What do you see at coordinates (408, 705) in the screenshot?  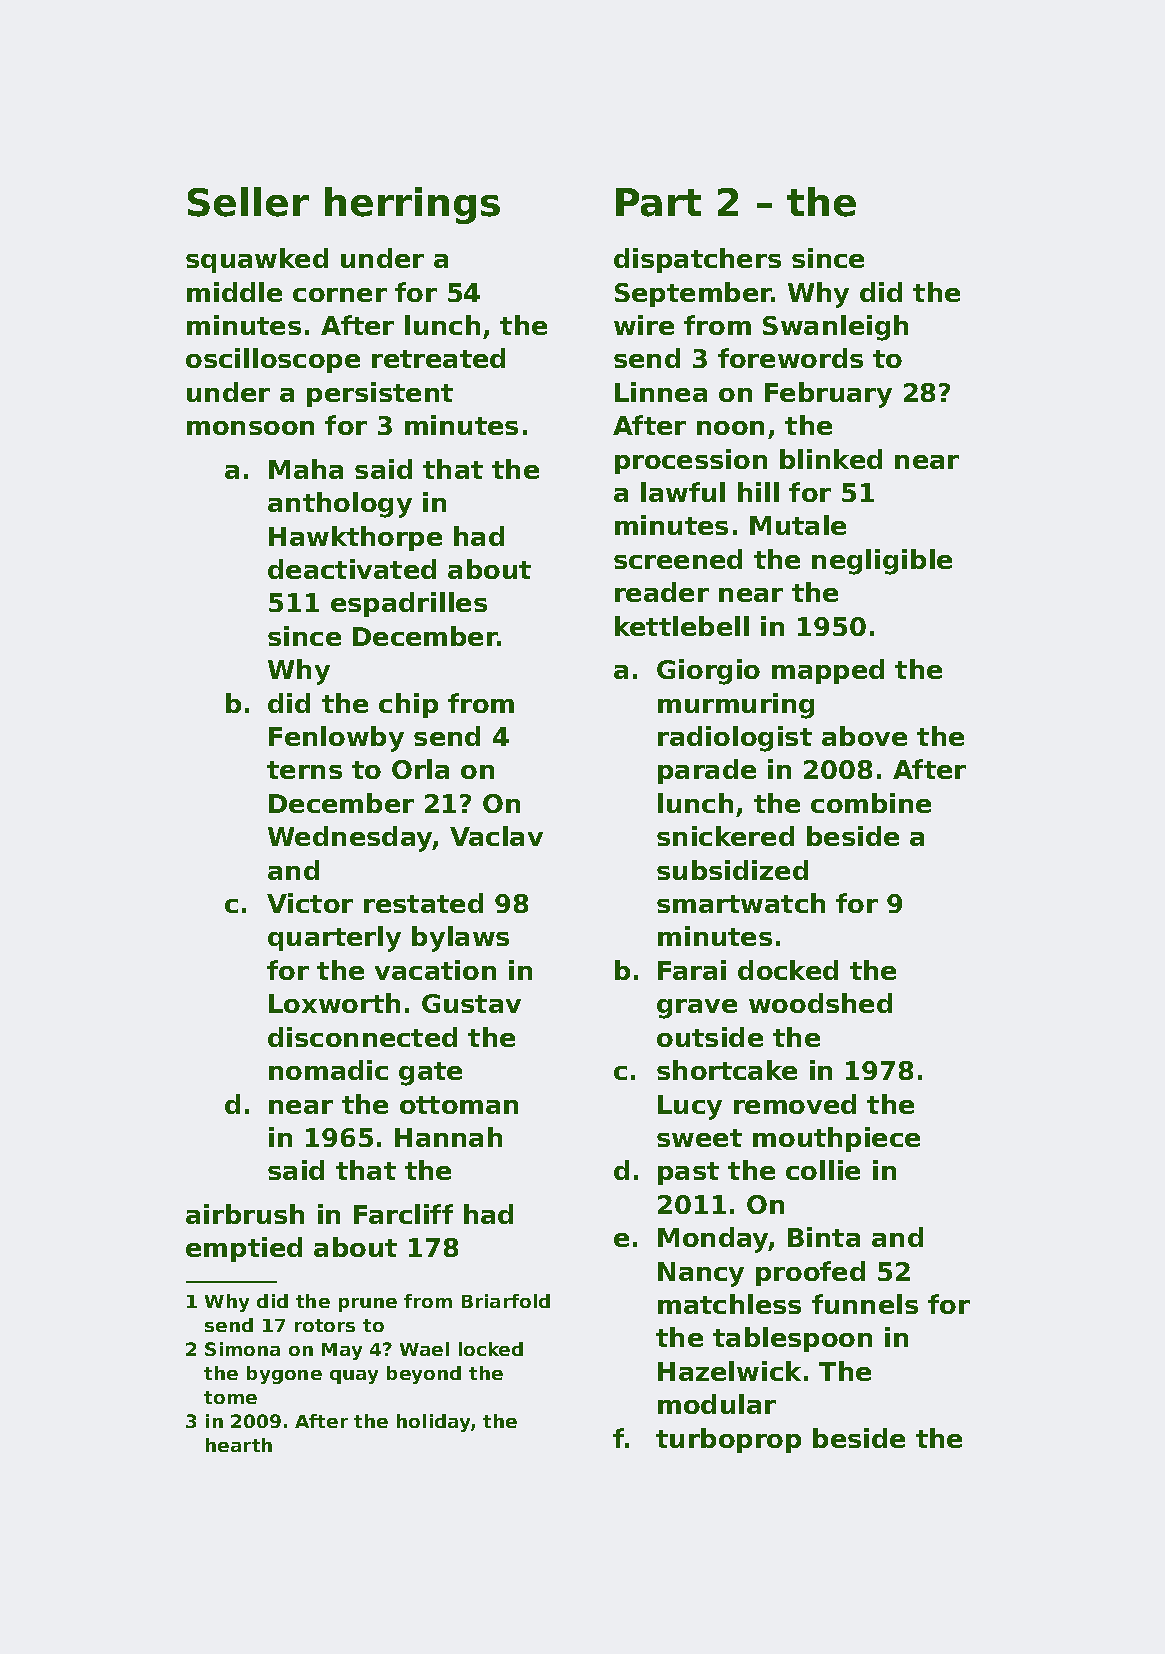 I see `chip` at bounding box center [408, 705].
